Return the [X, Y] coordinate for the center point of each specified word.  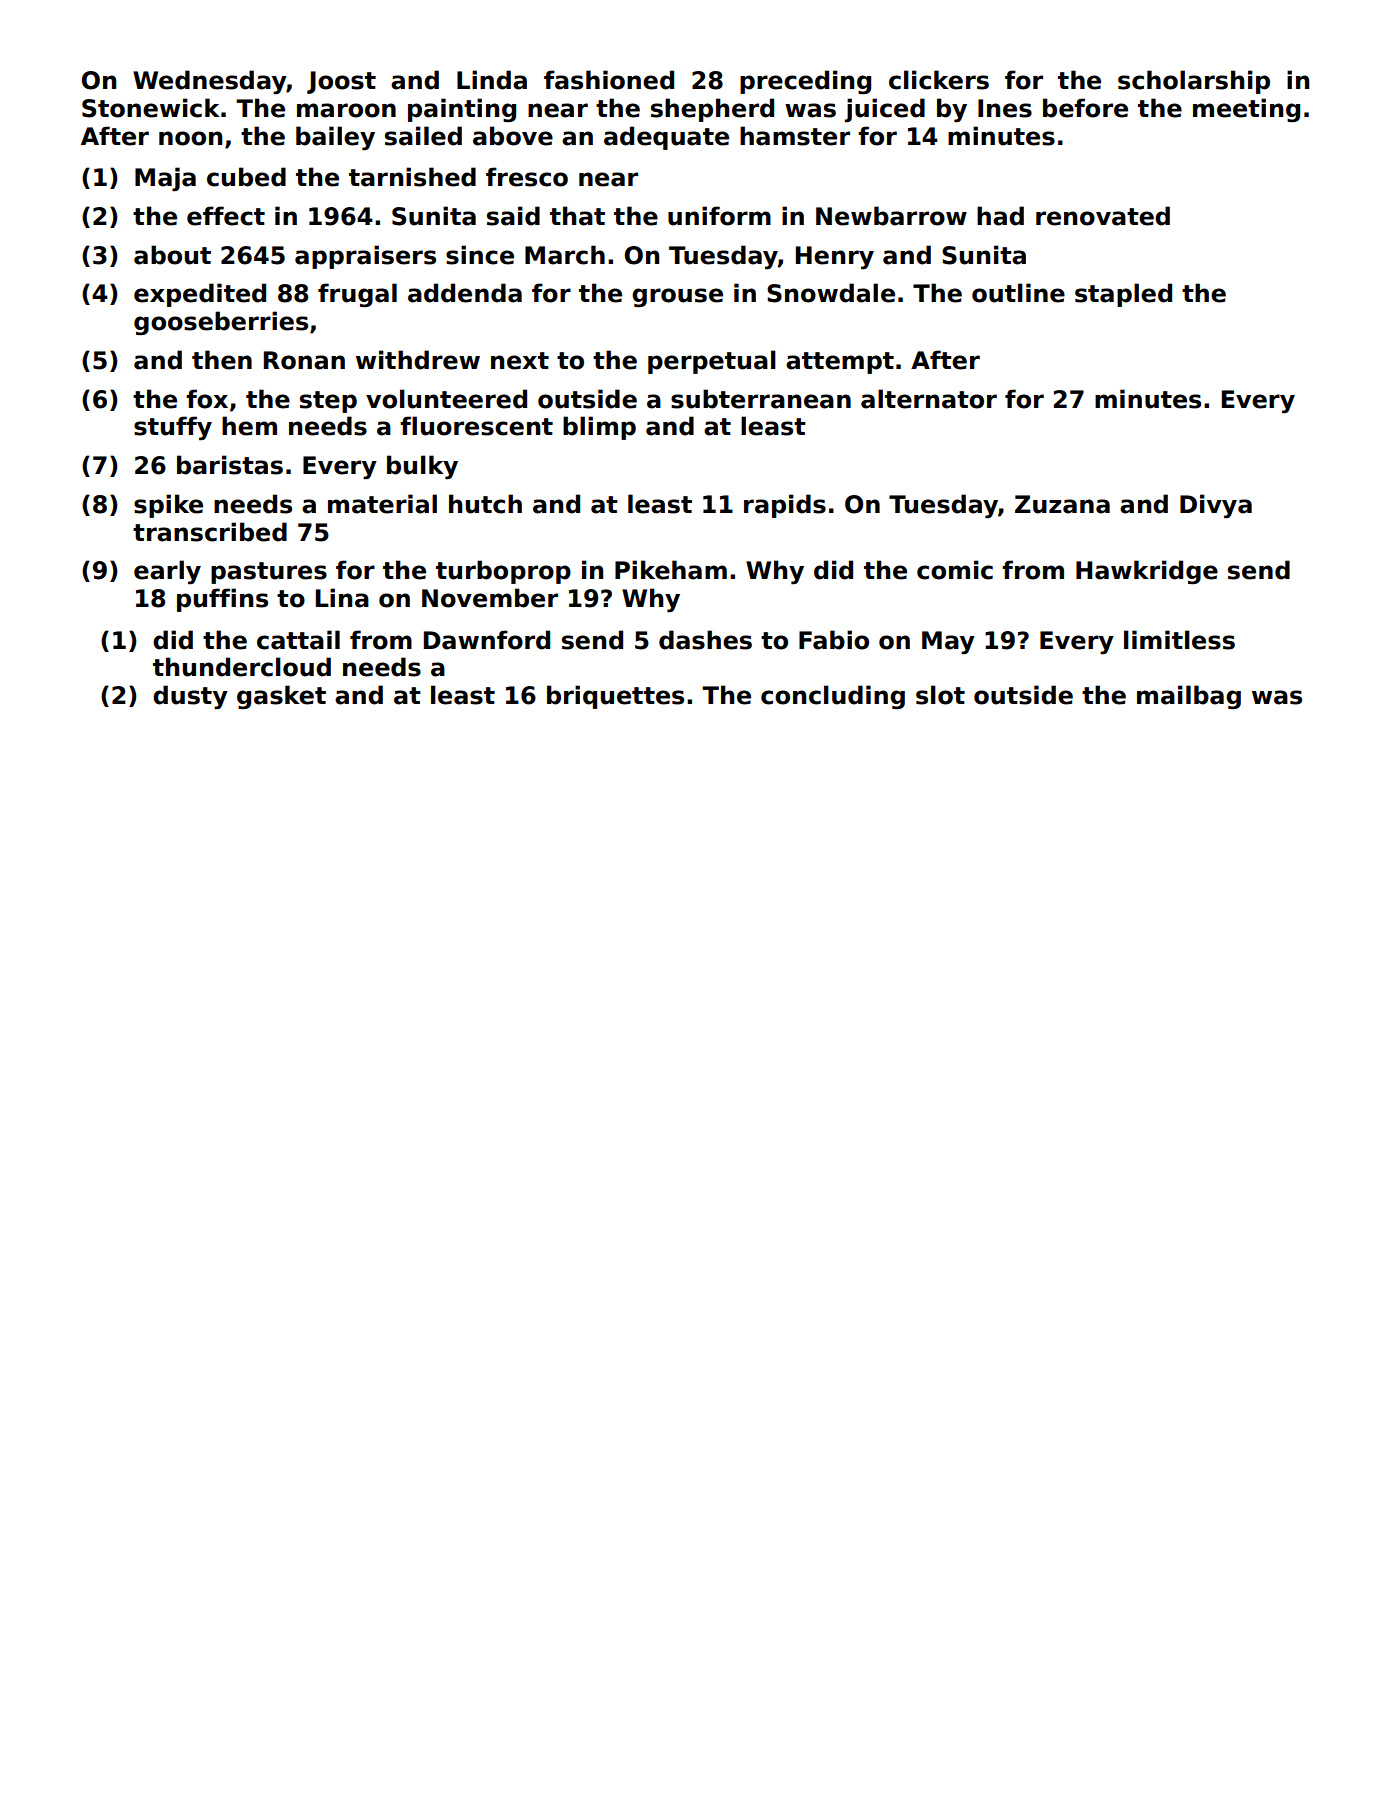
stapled [1123, 295]
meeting [1246, 110]
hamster [795, 136]
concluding [833, 697]
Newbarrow [891, 216]
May [948, 642]
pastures [269, 573]
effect [226, 216]
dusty [190, 697]
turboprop [503, 572]
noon [190, 138]
